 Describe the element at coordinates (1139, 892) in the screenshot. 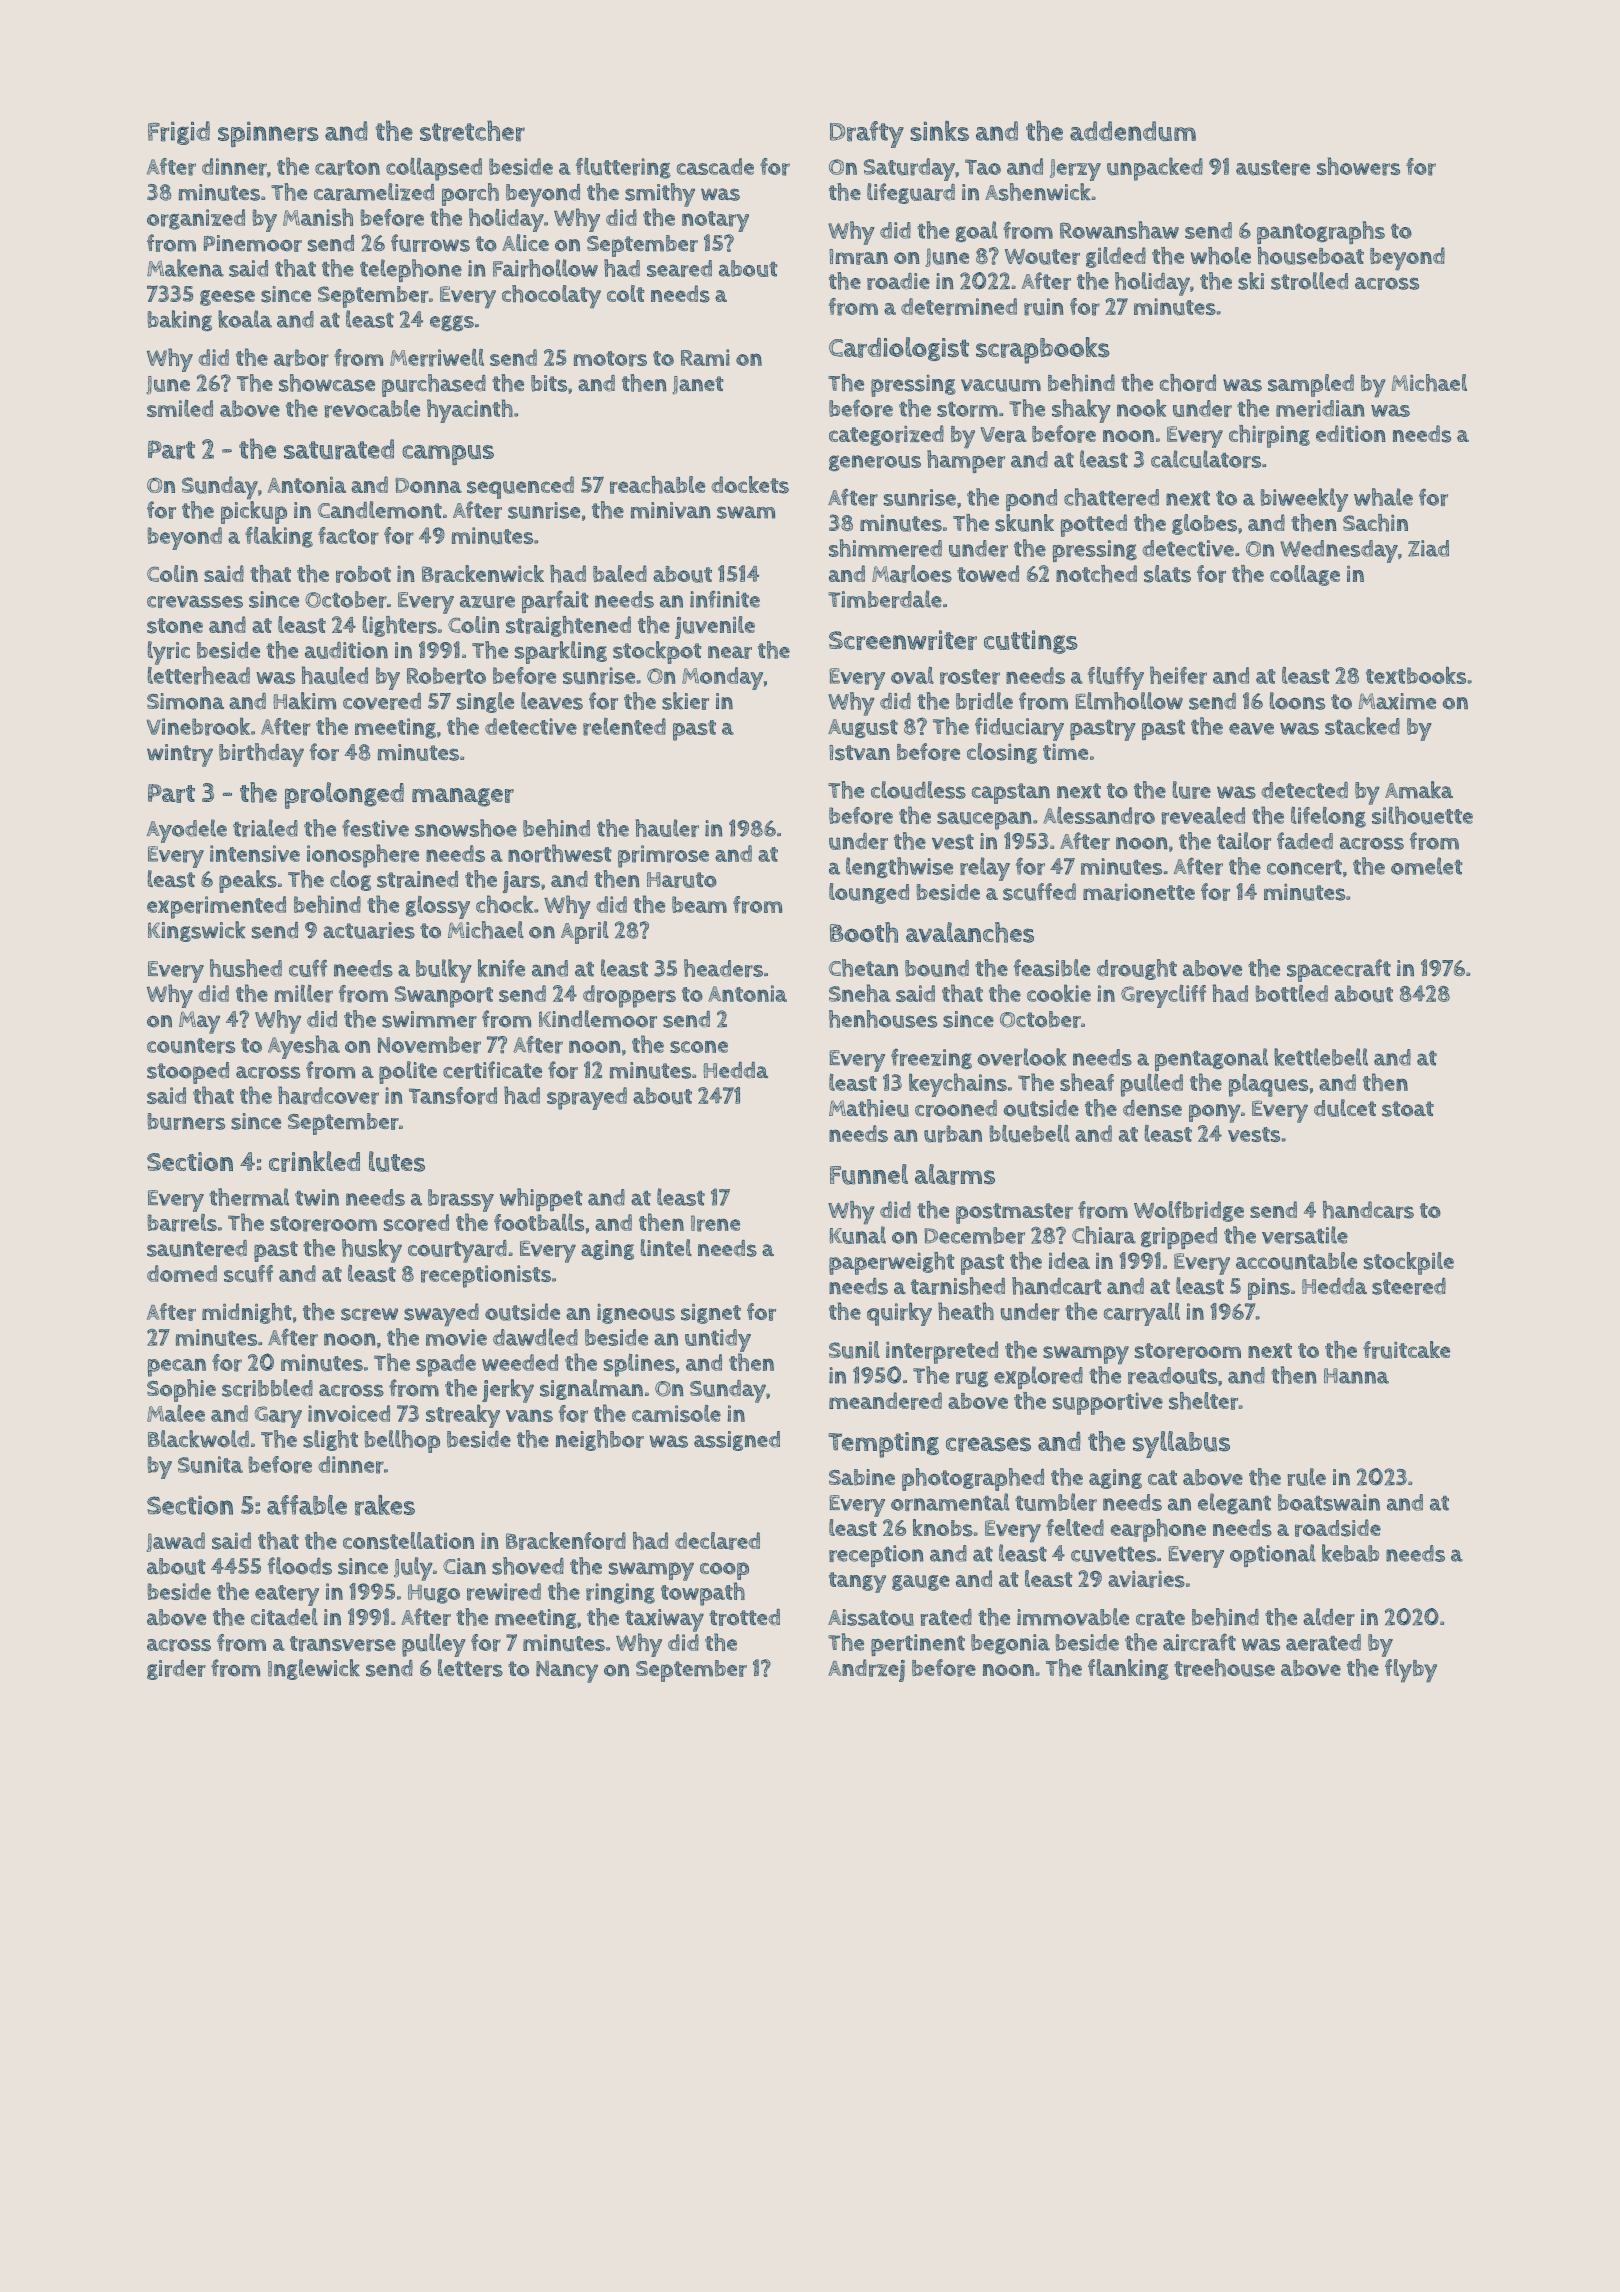

I see `marionette` at that location.
